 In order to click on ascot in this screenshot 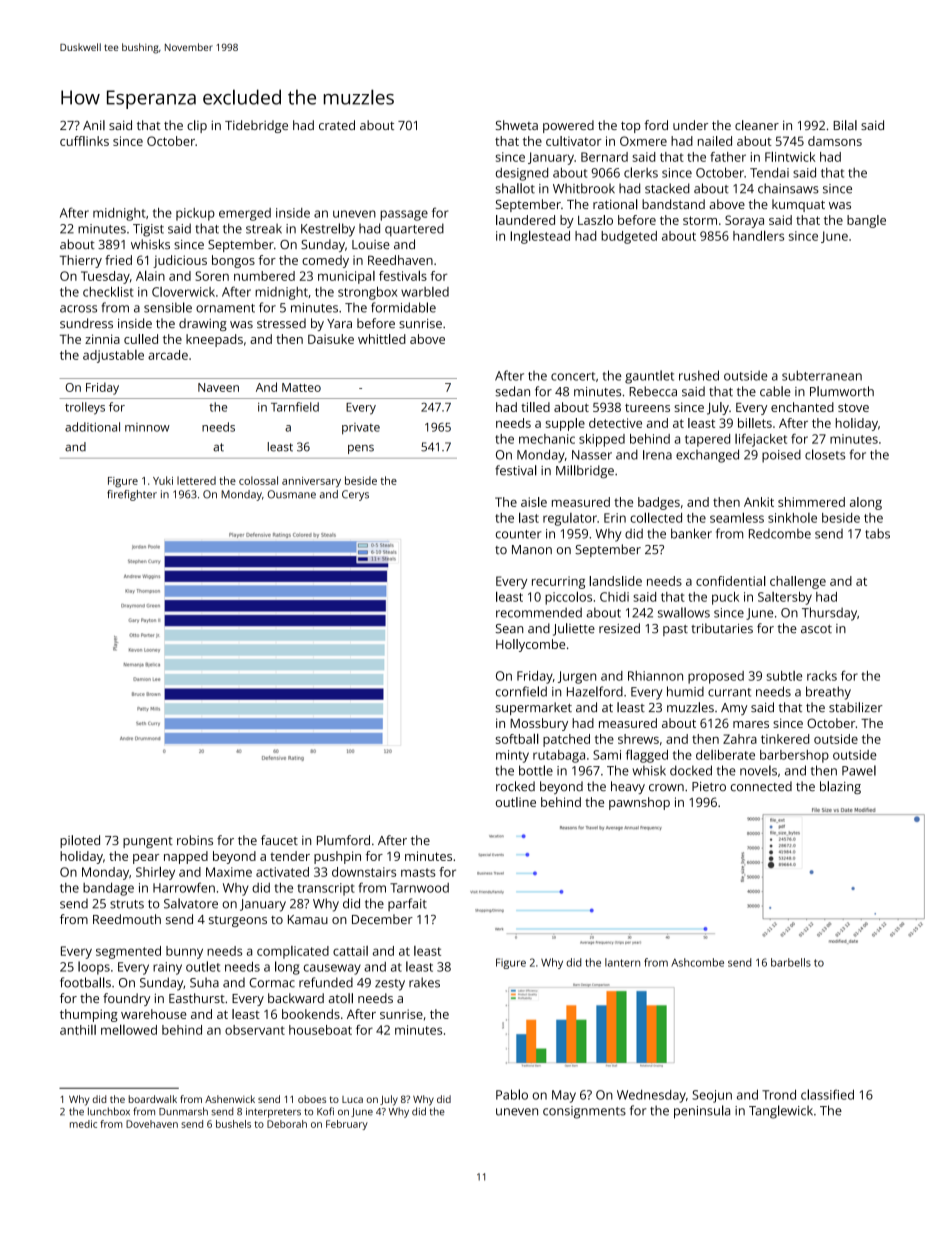, I will do `click(816, 629)`.
